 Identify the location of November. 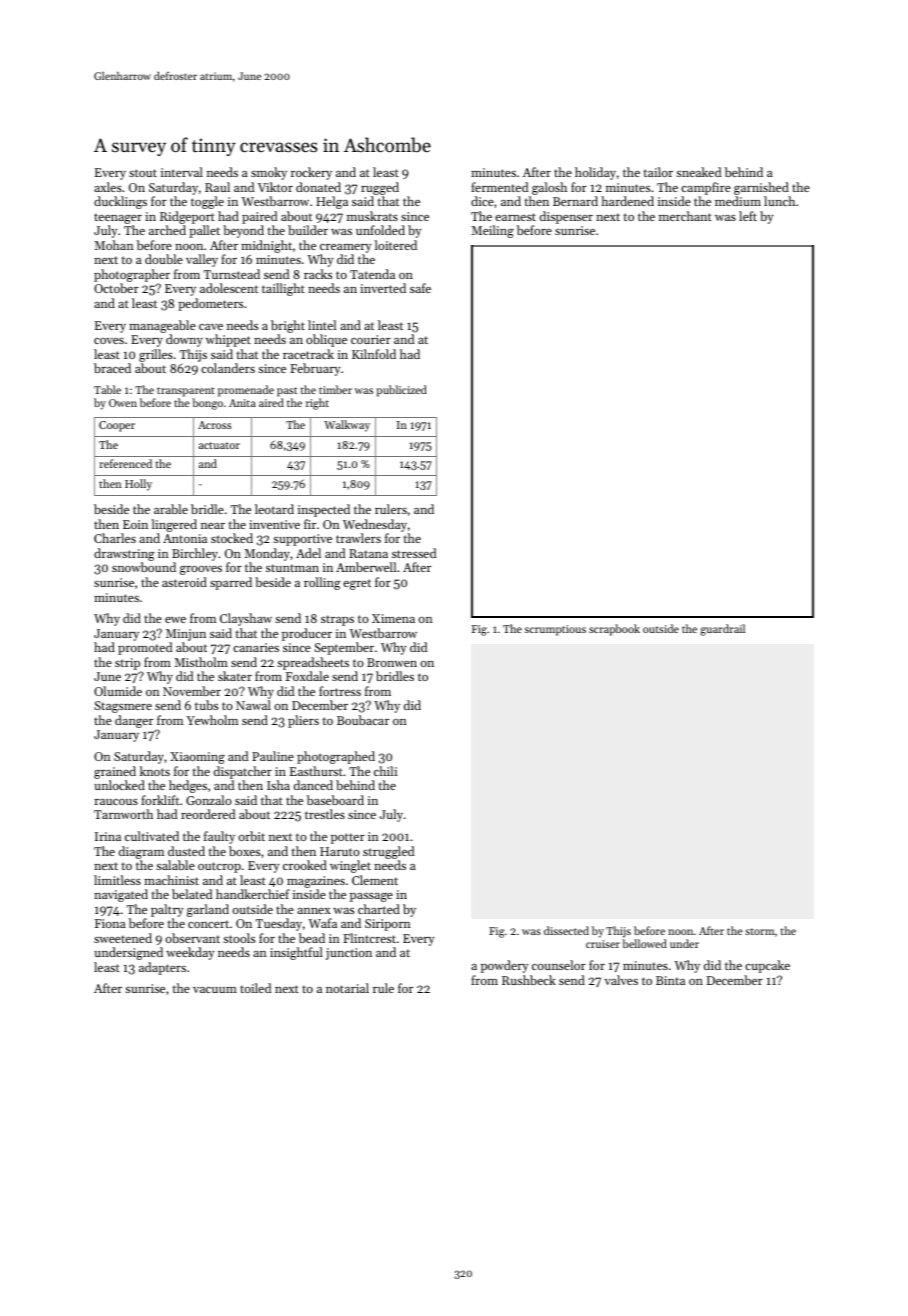
(192, 691).
